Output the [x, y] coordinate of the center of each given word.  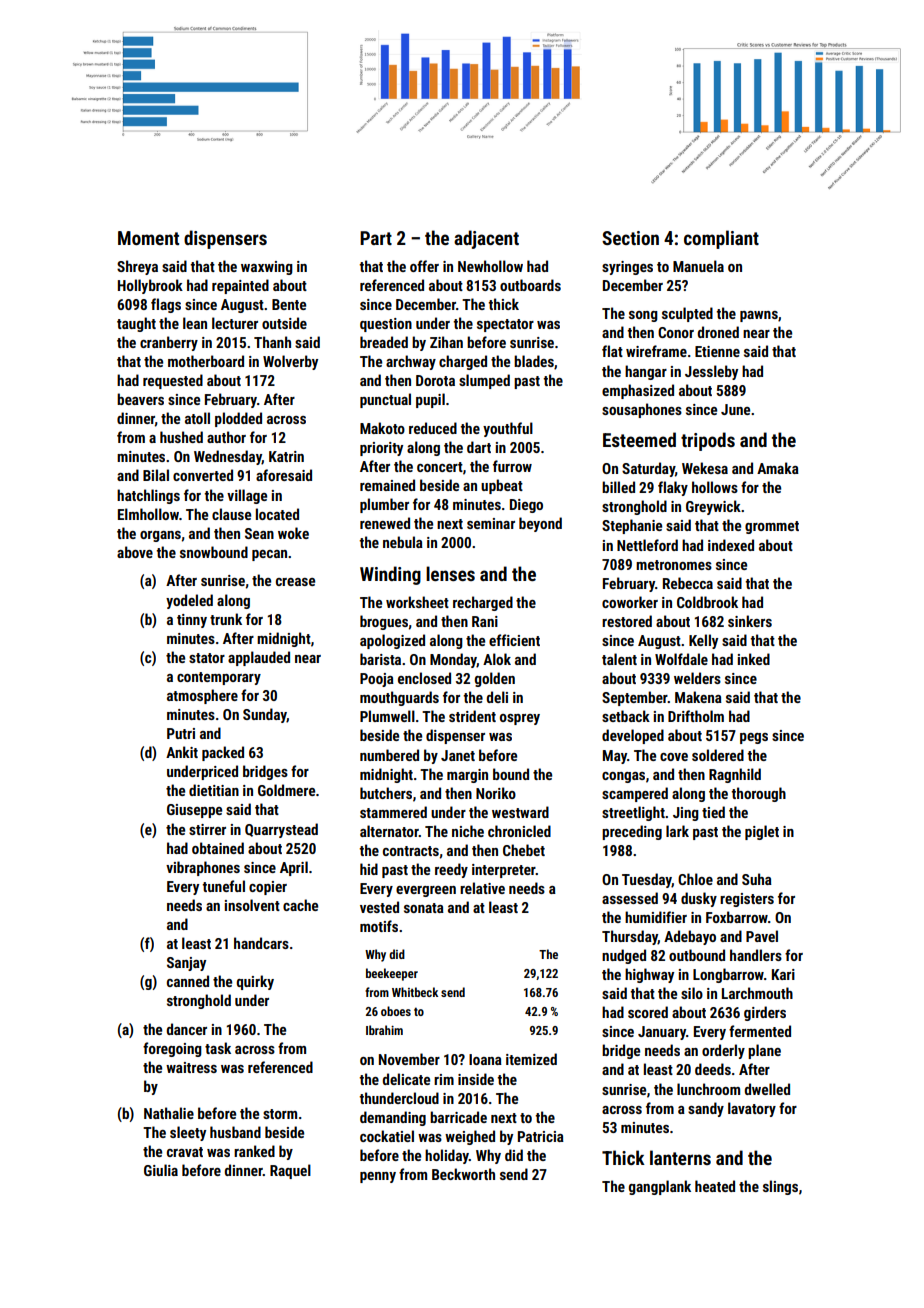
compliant [721, 239]
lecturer [235, 323]
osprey [520, 719]
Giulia [161, 1170]
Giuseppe [194, 811]
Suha [757, 879]
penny [378, 1177]
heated [715, 1186]
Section [630, 238]
